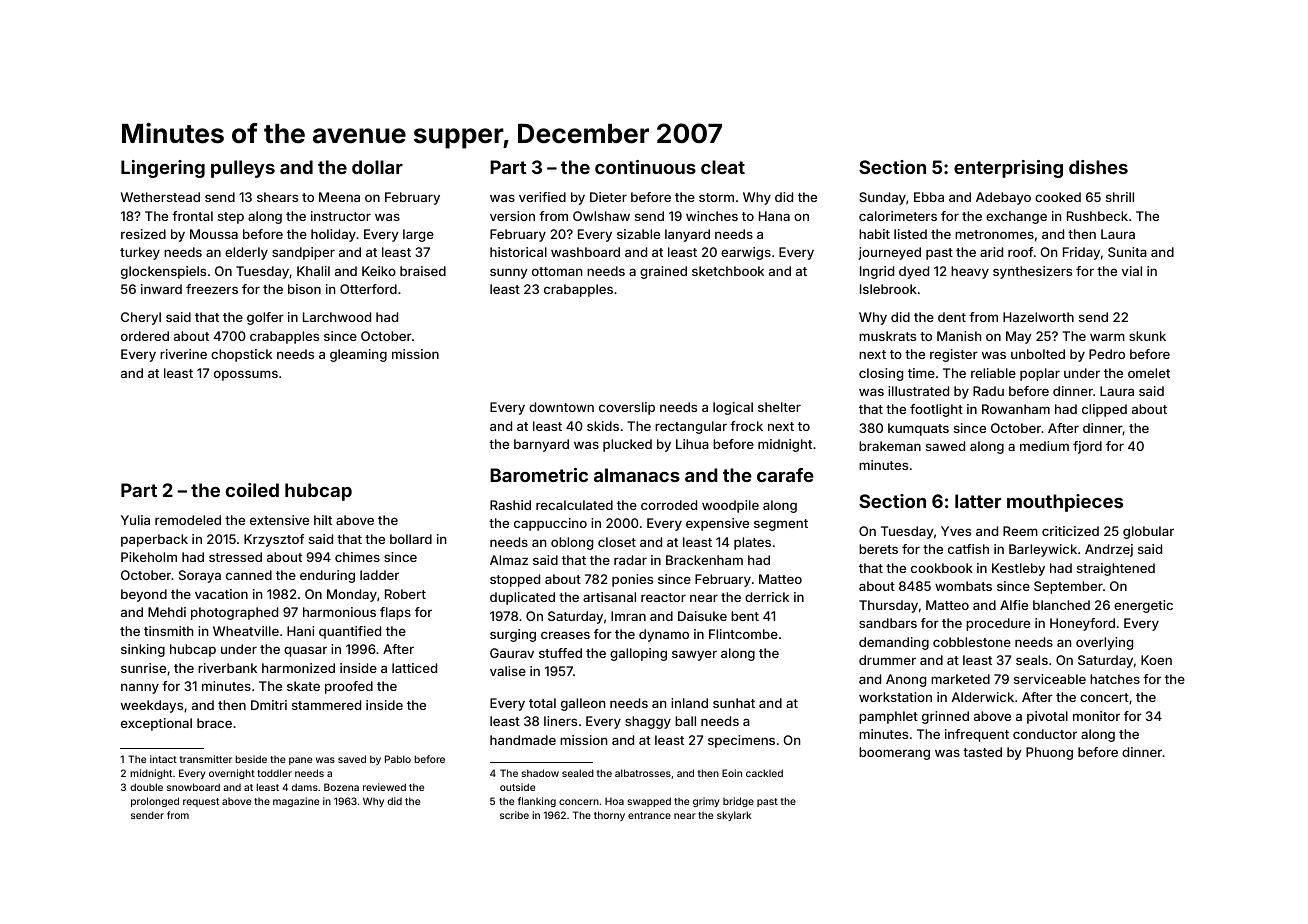 The width and height of the screenshot is (1308, 924). Describe the element at coordinates (578, 773) in the screenshot. I see `sealed` at that location.
